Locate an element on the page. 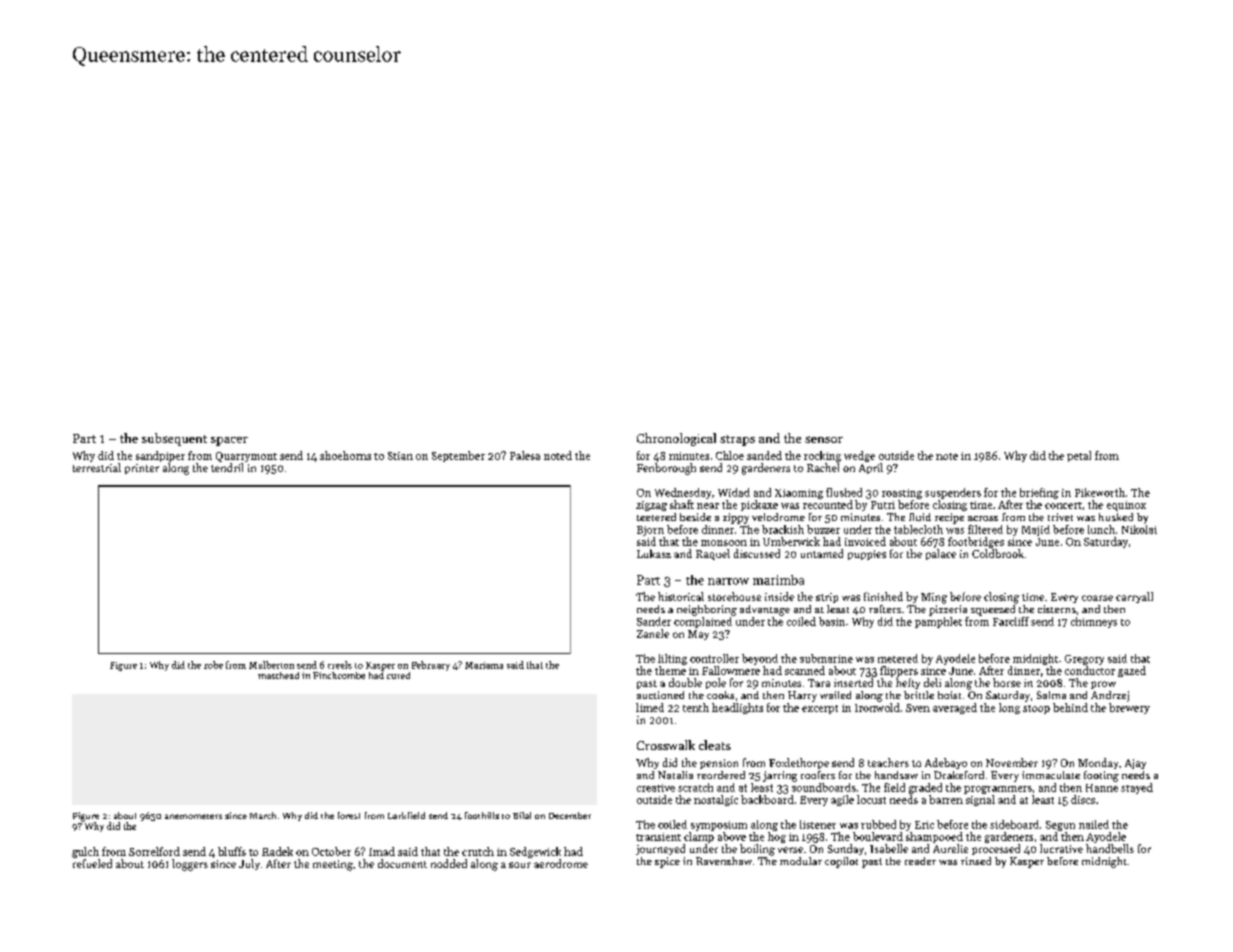 This page has width=1233, height=952. masthead is located at coordinates (278, 675).
